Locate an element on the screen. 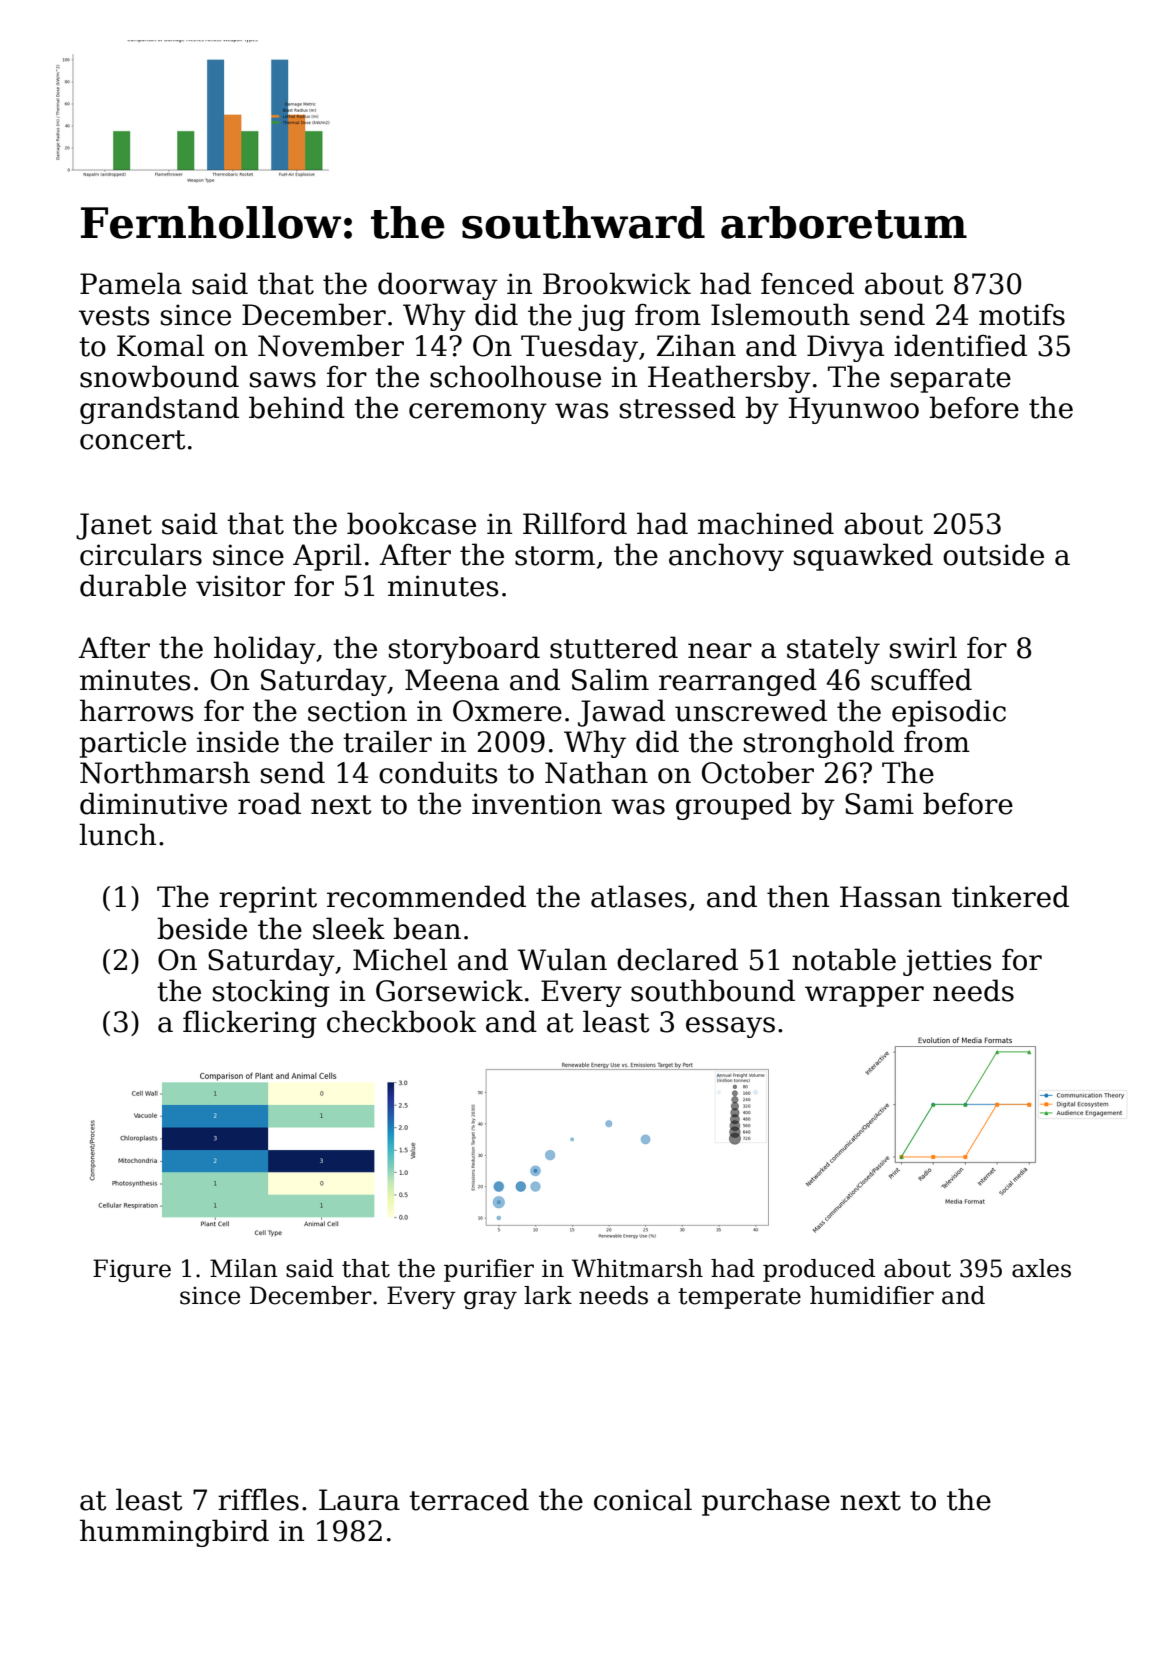 This screenshot has height=1654, width=1165. concert is located at coordinates (132, 440).
